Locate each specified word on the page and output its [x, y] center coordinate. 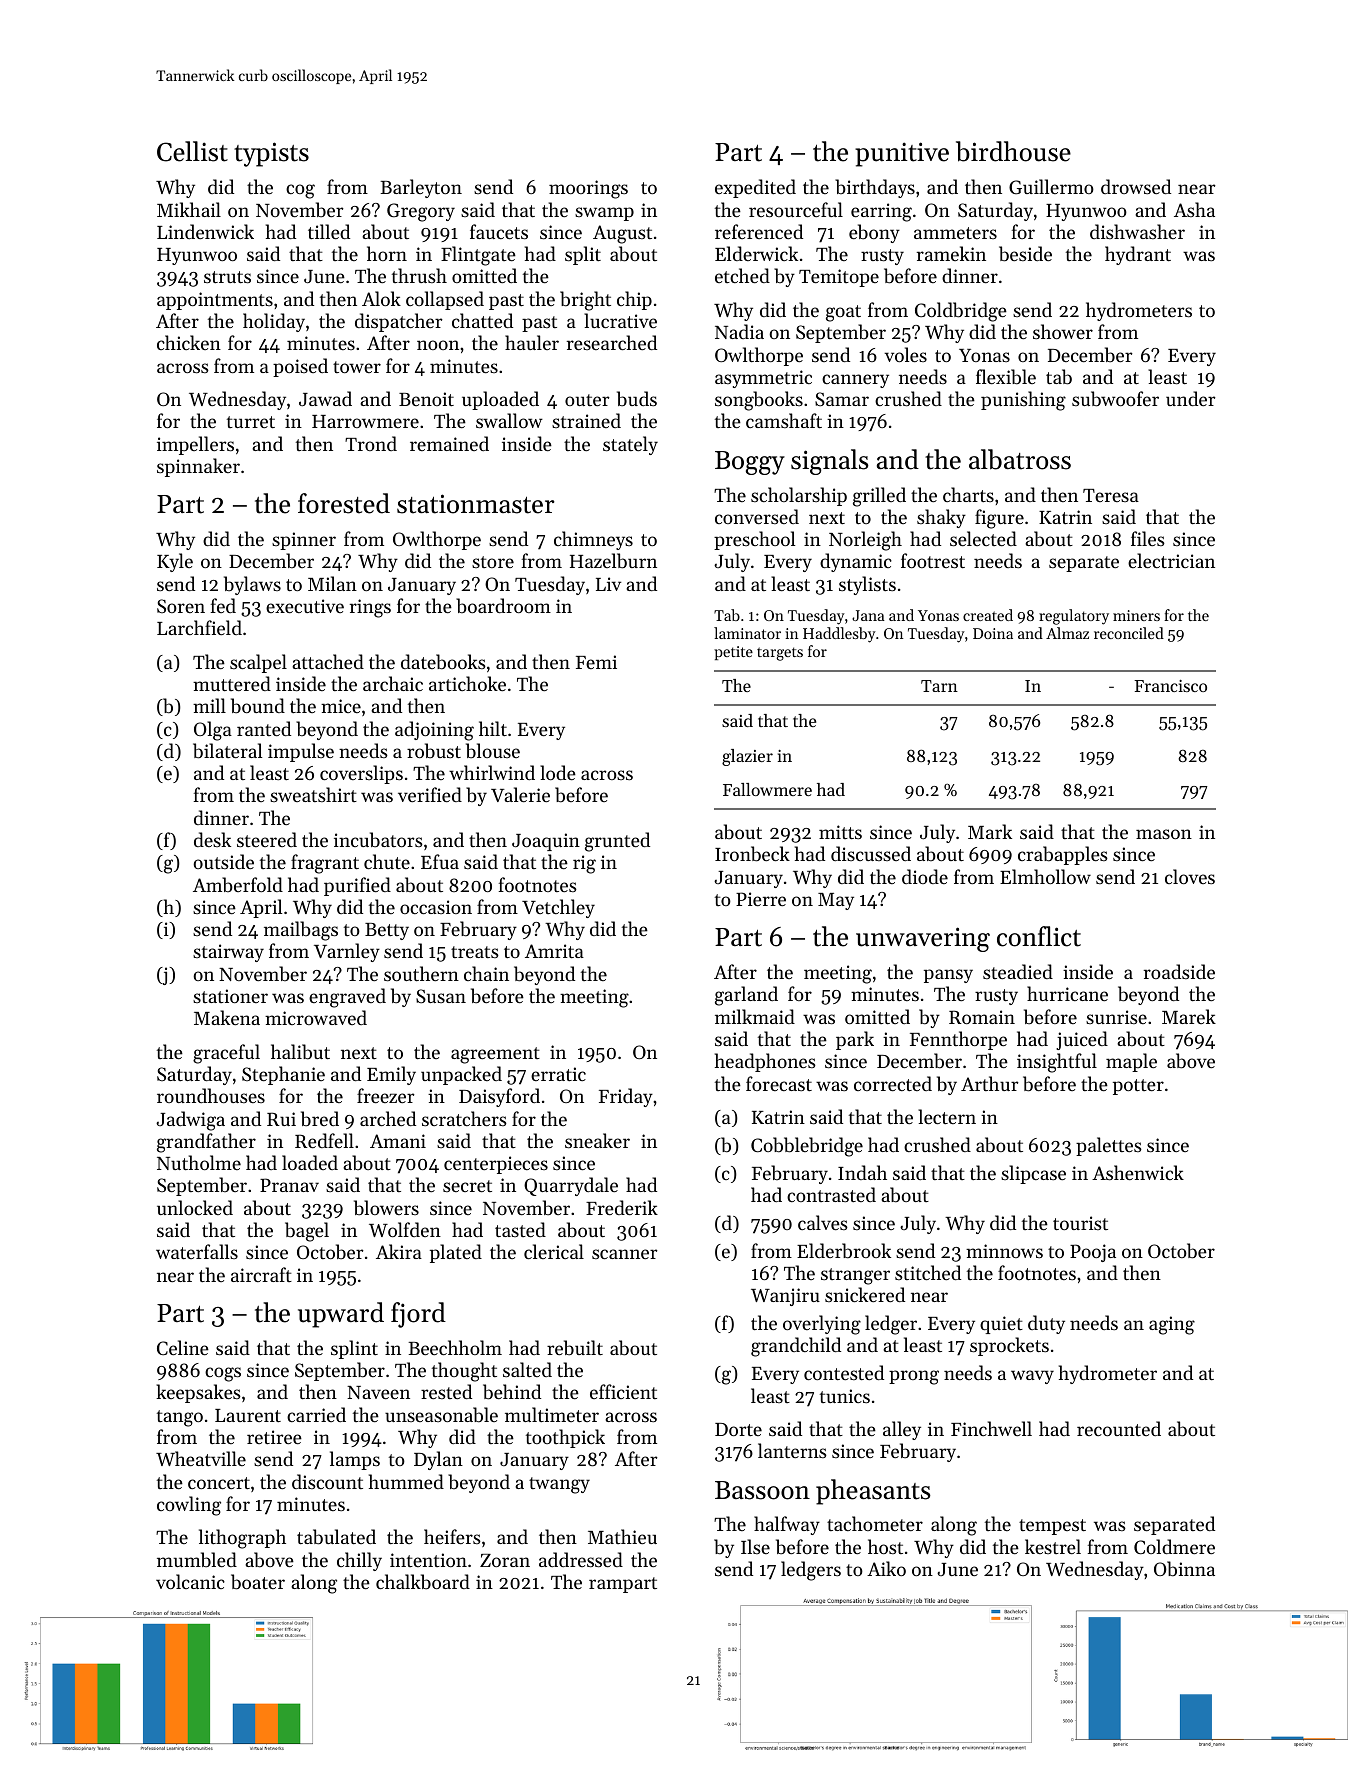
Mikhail [189, 209]
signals [830, 462]
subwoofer [1115, 399]
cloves [1190, 876]
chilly [359, 1561]
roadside [1179, 971]
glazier [747, 757]
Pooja [1093, 1253]
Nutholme [199, 1162]
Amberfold [238, 884]
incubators [378, 840]
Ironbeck [752, 854]
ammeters [955, 233]
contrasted [831, 1194]
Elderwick [756, 253]
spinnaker [198, 467]
